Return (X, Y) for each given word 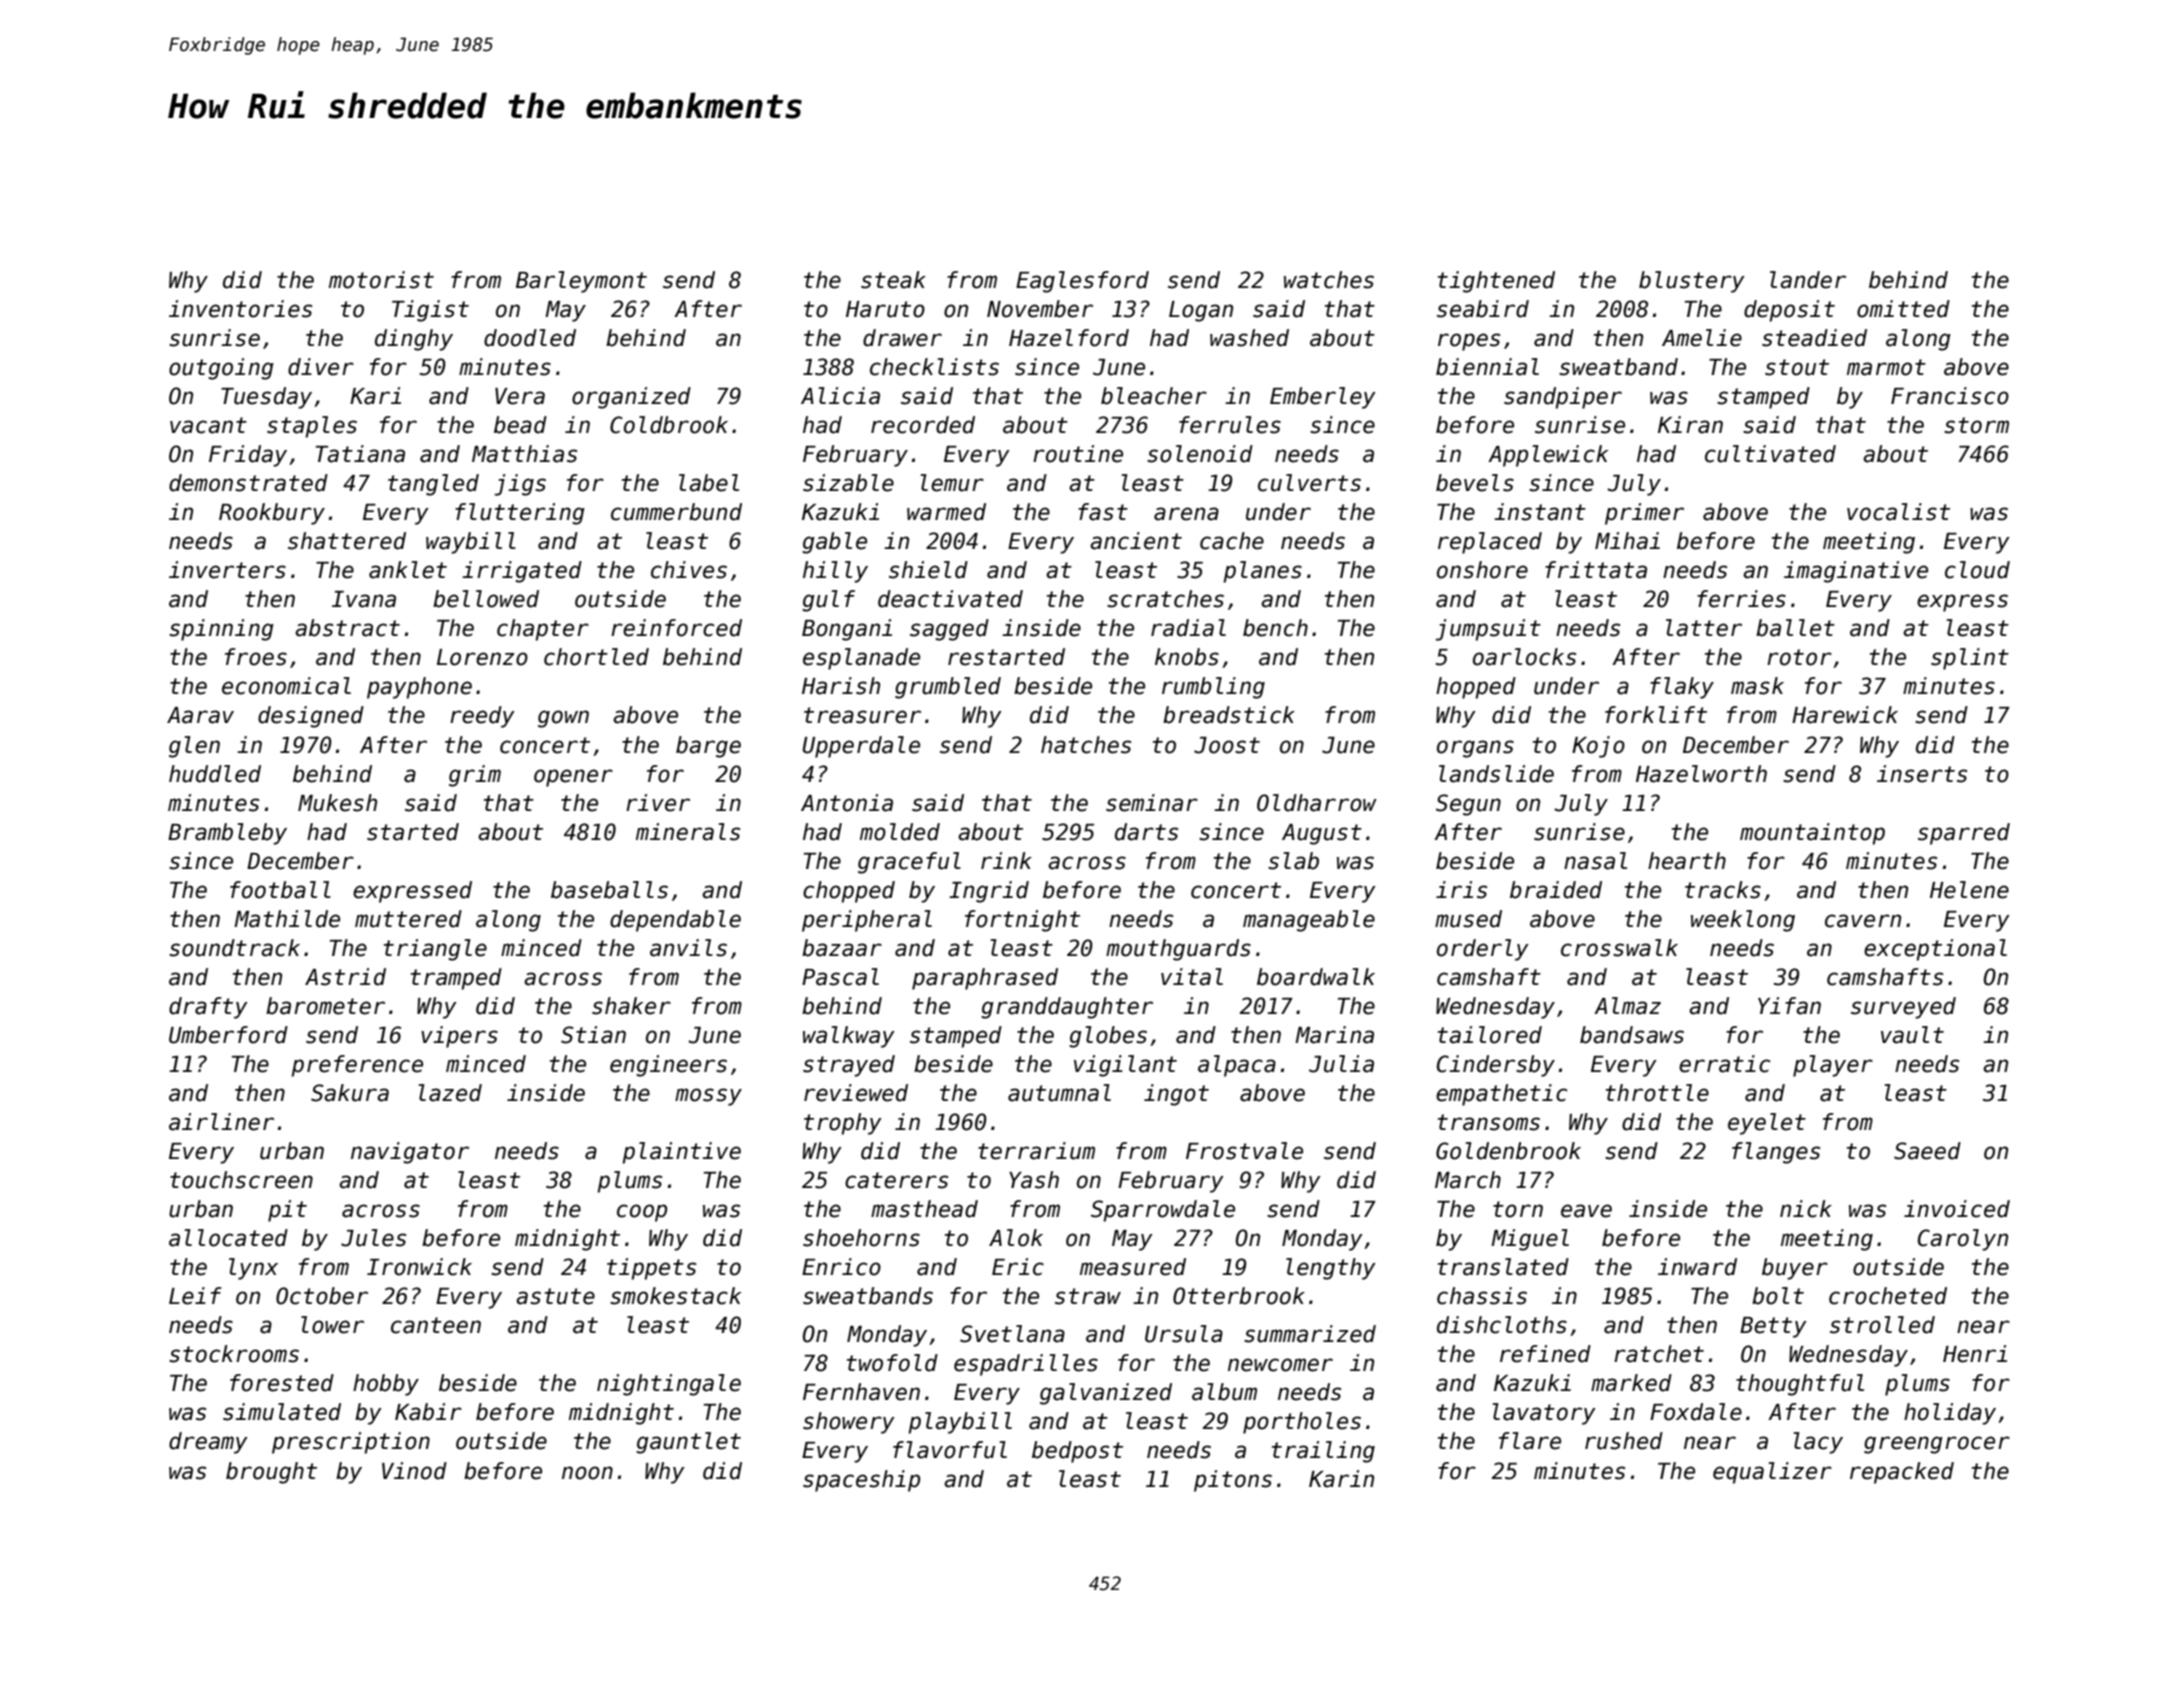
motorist (381, 280)
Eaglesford (1082, 282)
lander (1808, 280)
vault (1912, 1035)
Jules (373, 1238)
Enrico (841, 1267)
